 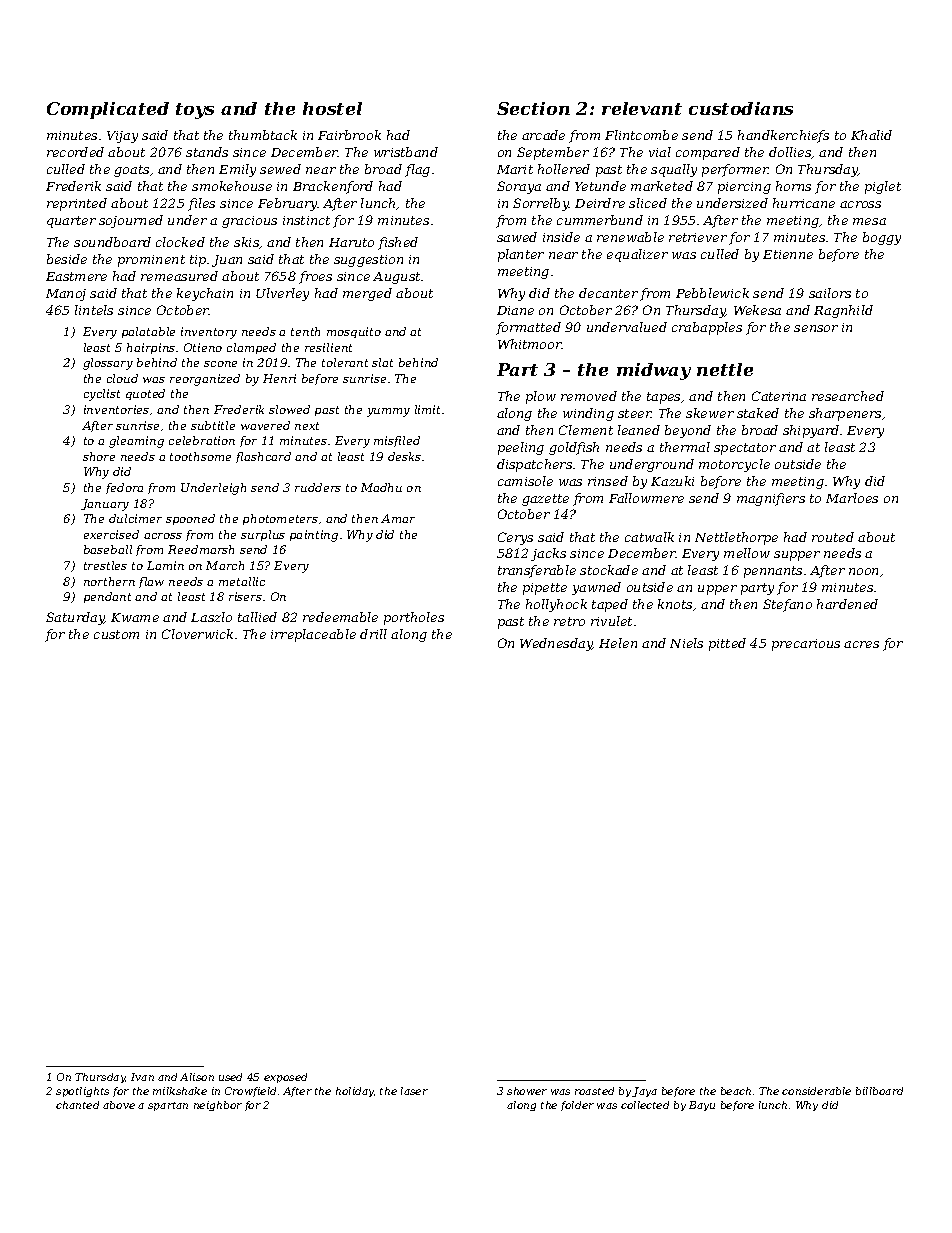 What do you see at coordinates (556, 644) in the image?
I see `Wednesday` at bounding box center [556, 644].
